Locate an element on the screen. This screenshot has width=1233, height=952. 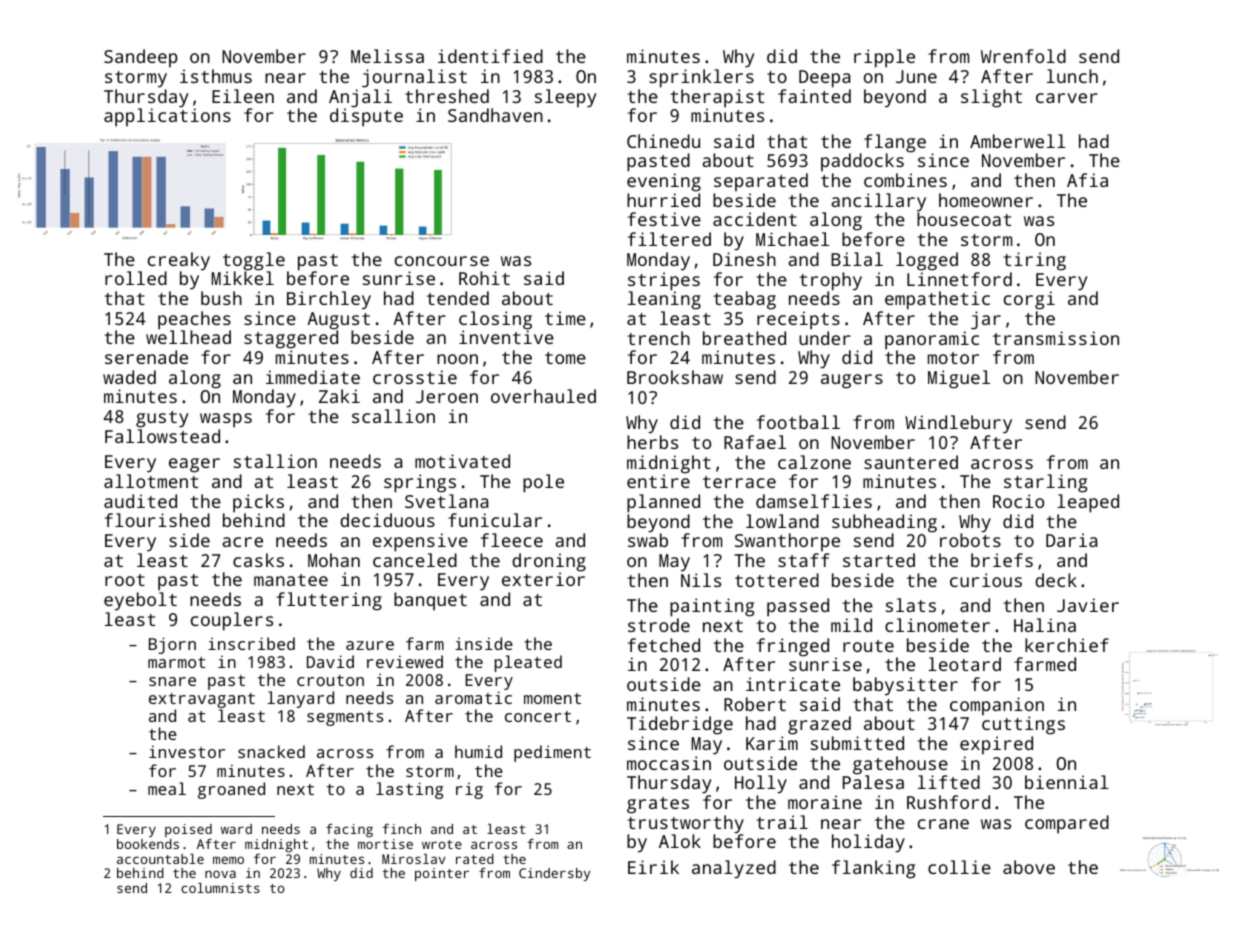
Sandeep is located at coordinates (141, 58).
